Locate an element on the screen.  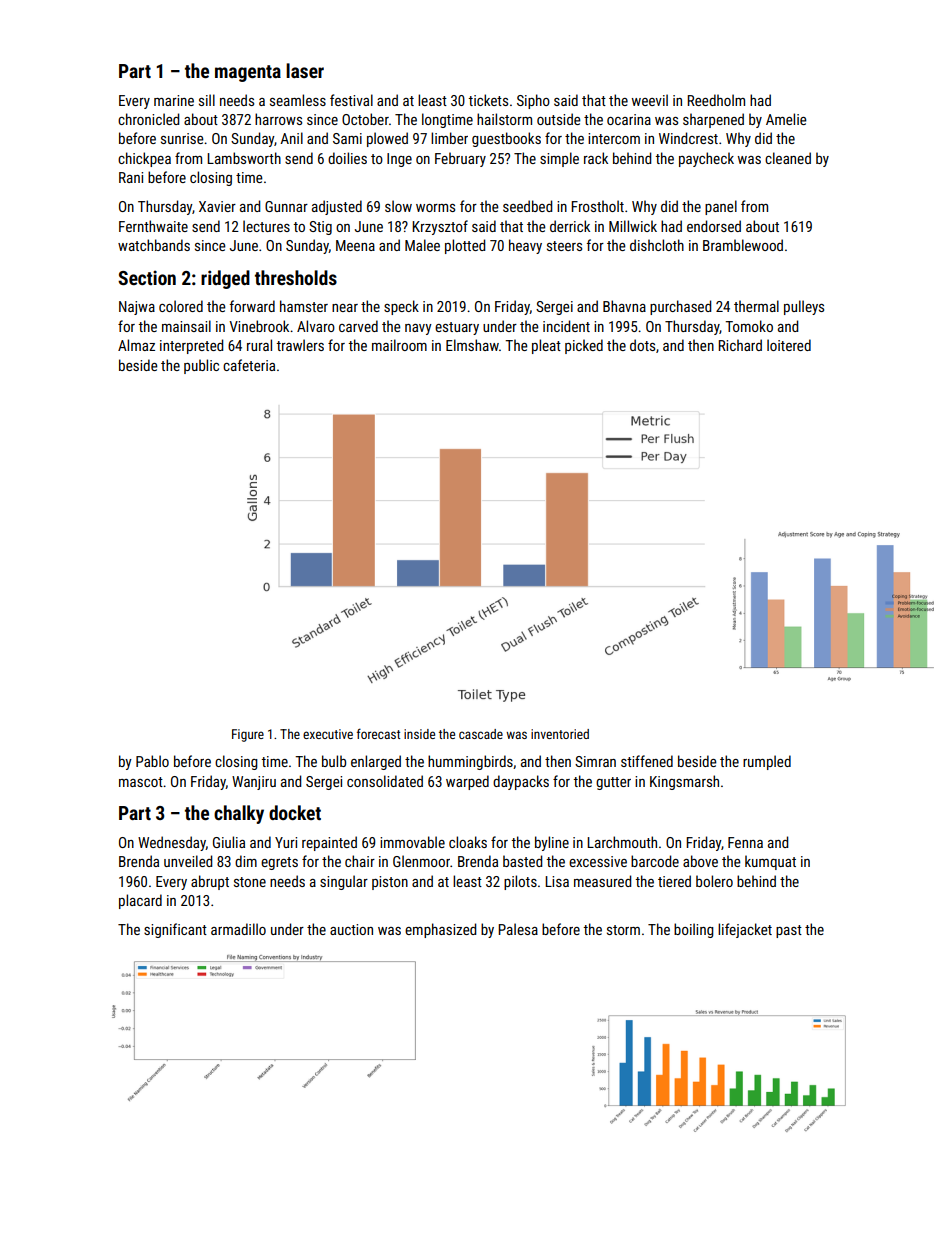
doilies is located at coordinates (347, 158).
